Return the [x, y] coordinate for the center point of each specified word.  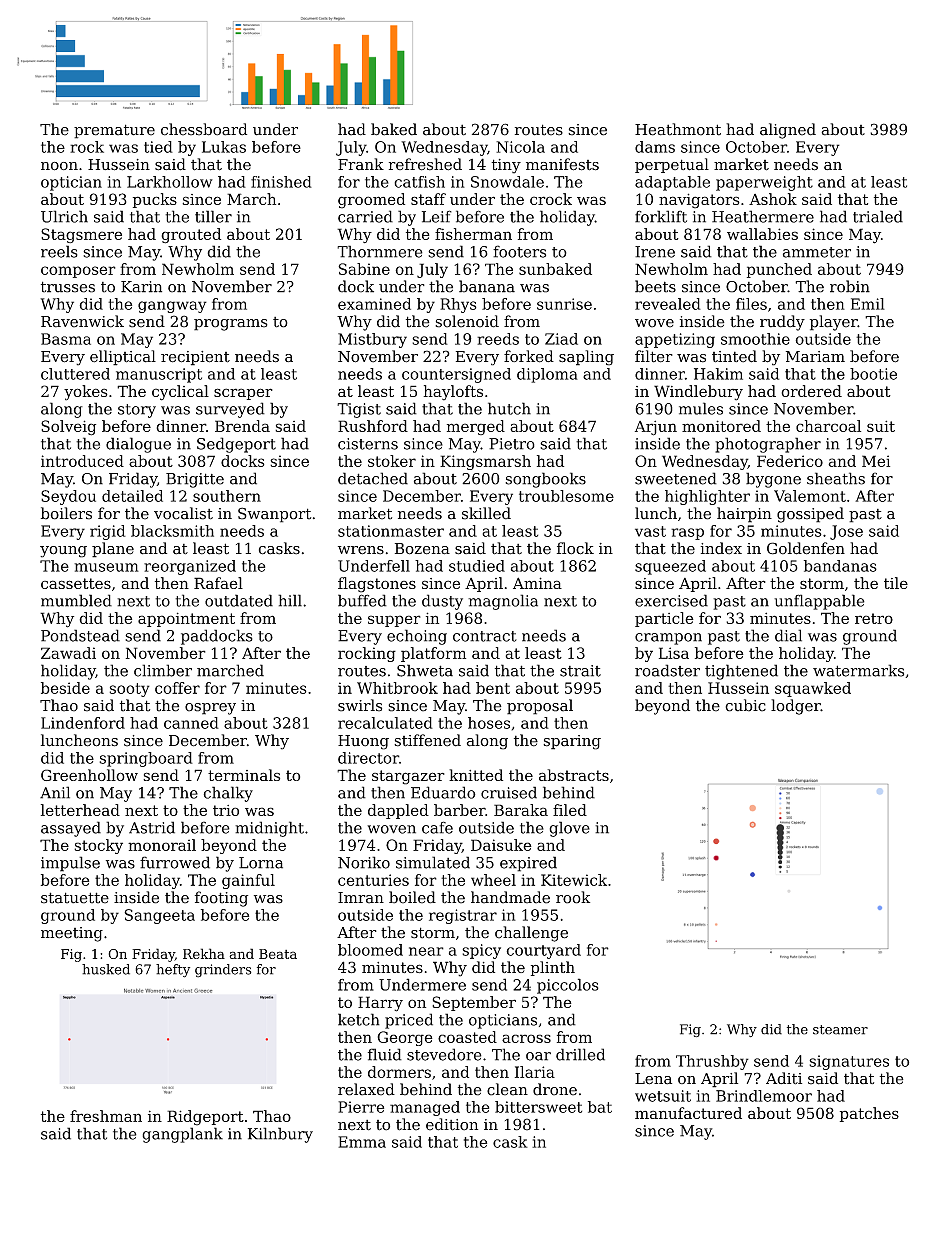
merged [476, 427]
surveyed [230, 410]
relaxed [366, 1089]
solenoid [467, 321]
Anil [55, 792]
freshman [106, 1116]
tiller [213, 216]
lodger [796, 707]
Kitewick [574, 880]
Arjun [656, 428]
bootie [873, 374]
